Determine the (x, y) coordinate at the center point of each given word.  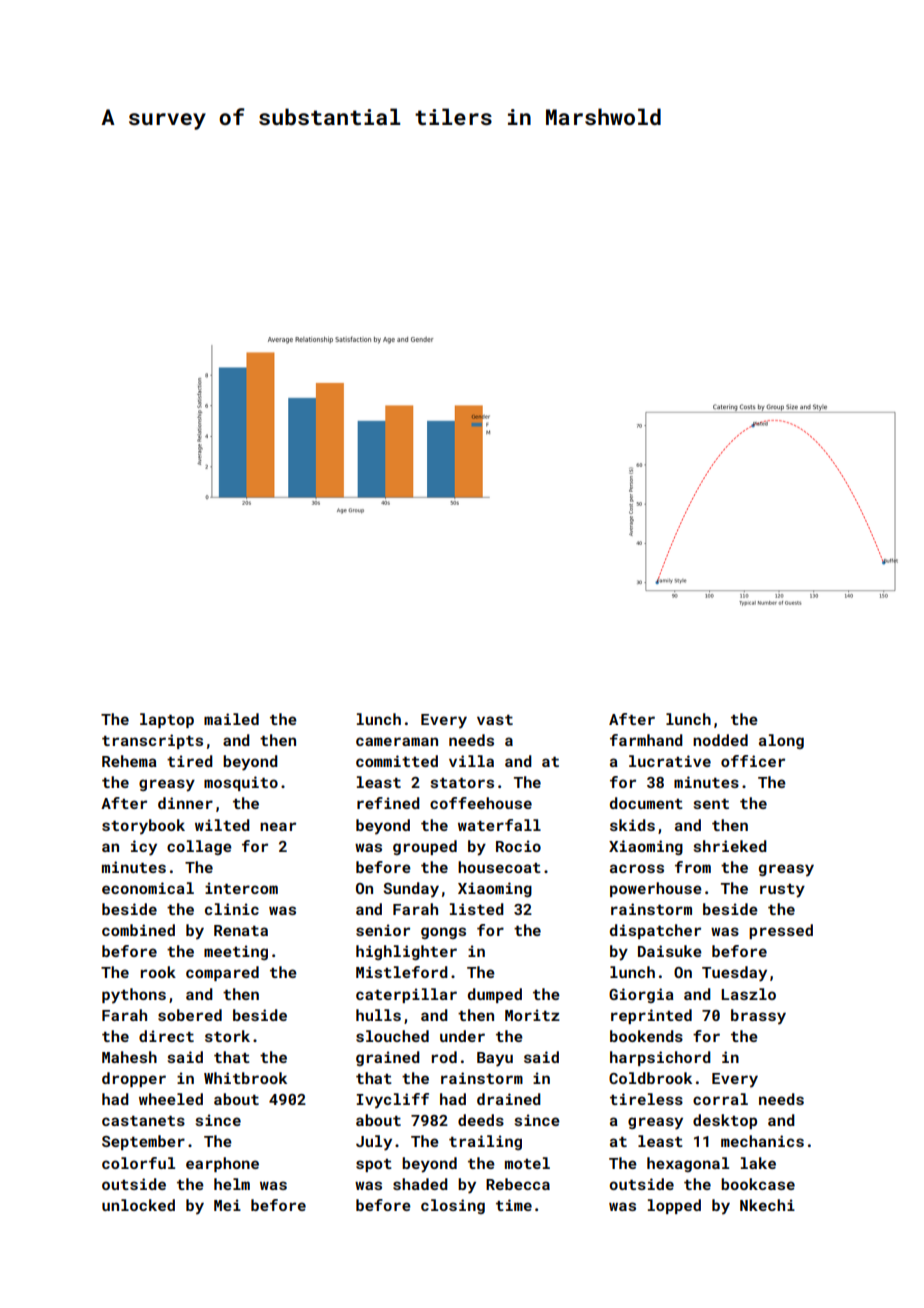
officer (753, 761)
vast (495, 720)
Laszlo (748, 994)
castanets (143, 1121)
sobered (190, 1015)
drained (509, 1099)
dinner (185, 803)
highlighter (406, 952)
